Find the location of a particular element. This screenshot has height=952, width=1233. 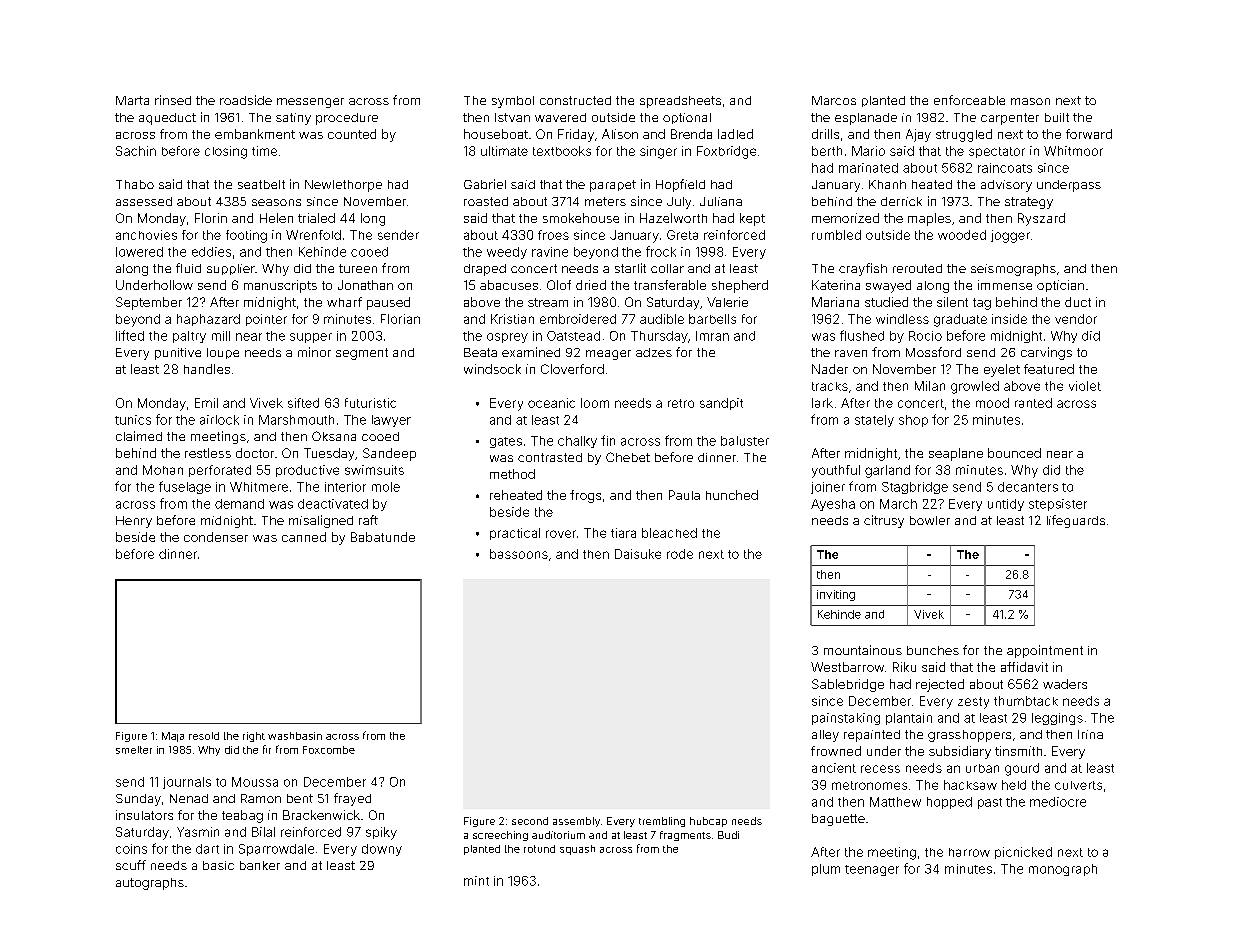

untidy is located at coordinates (1006, 505).
